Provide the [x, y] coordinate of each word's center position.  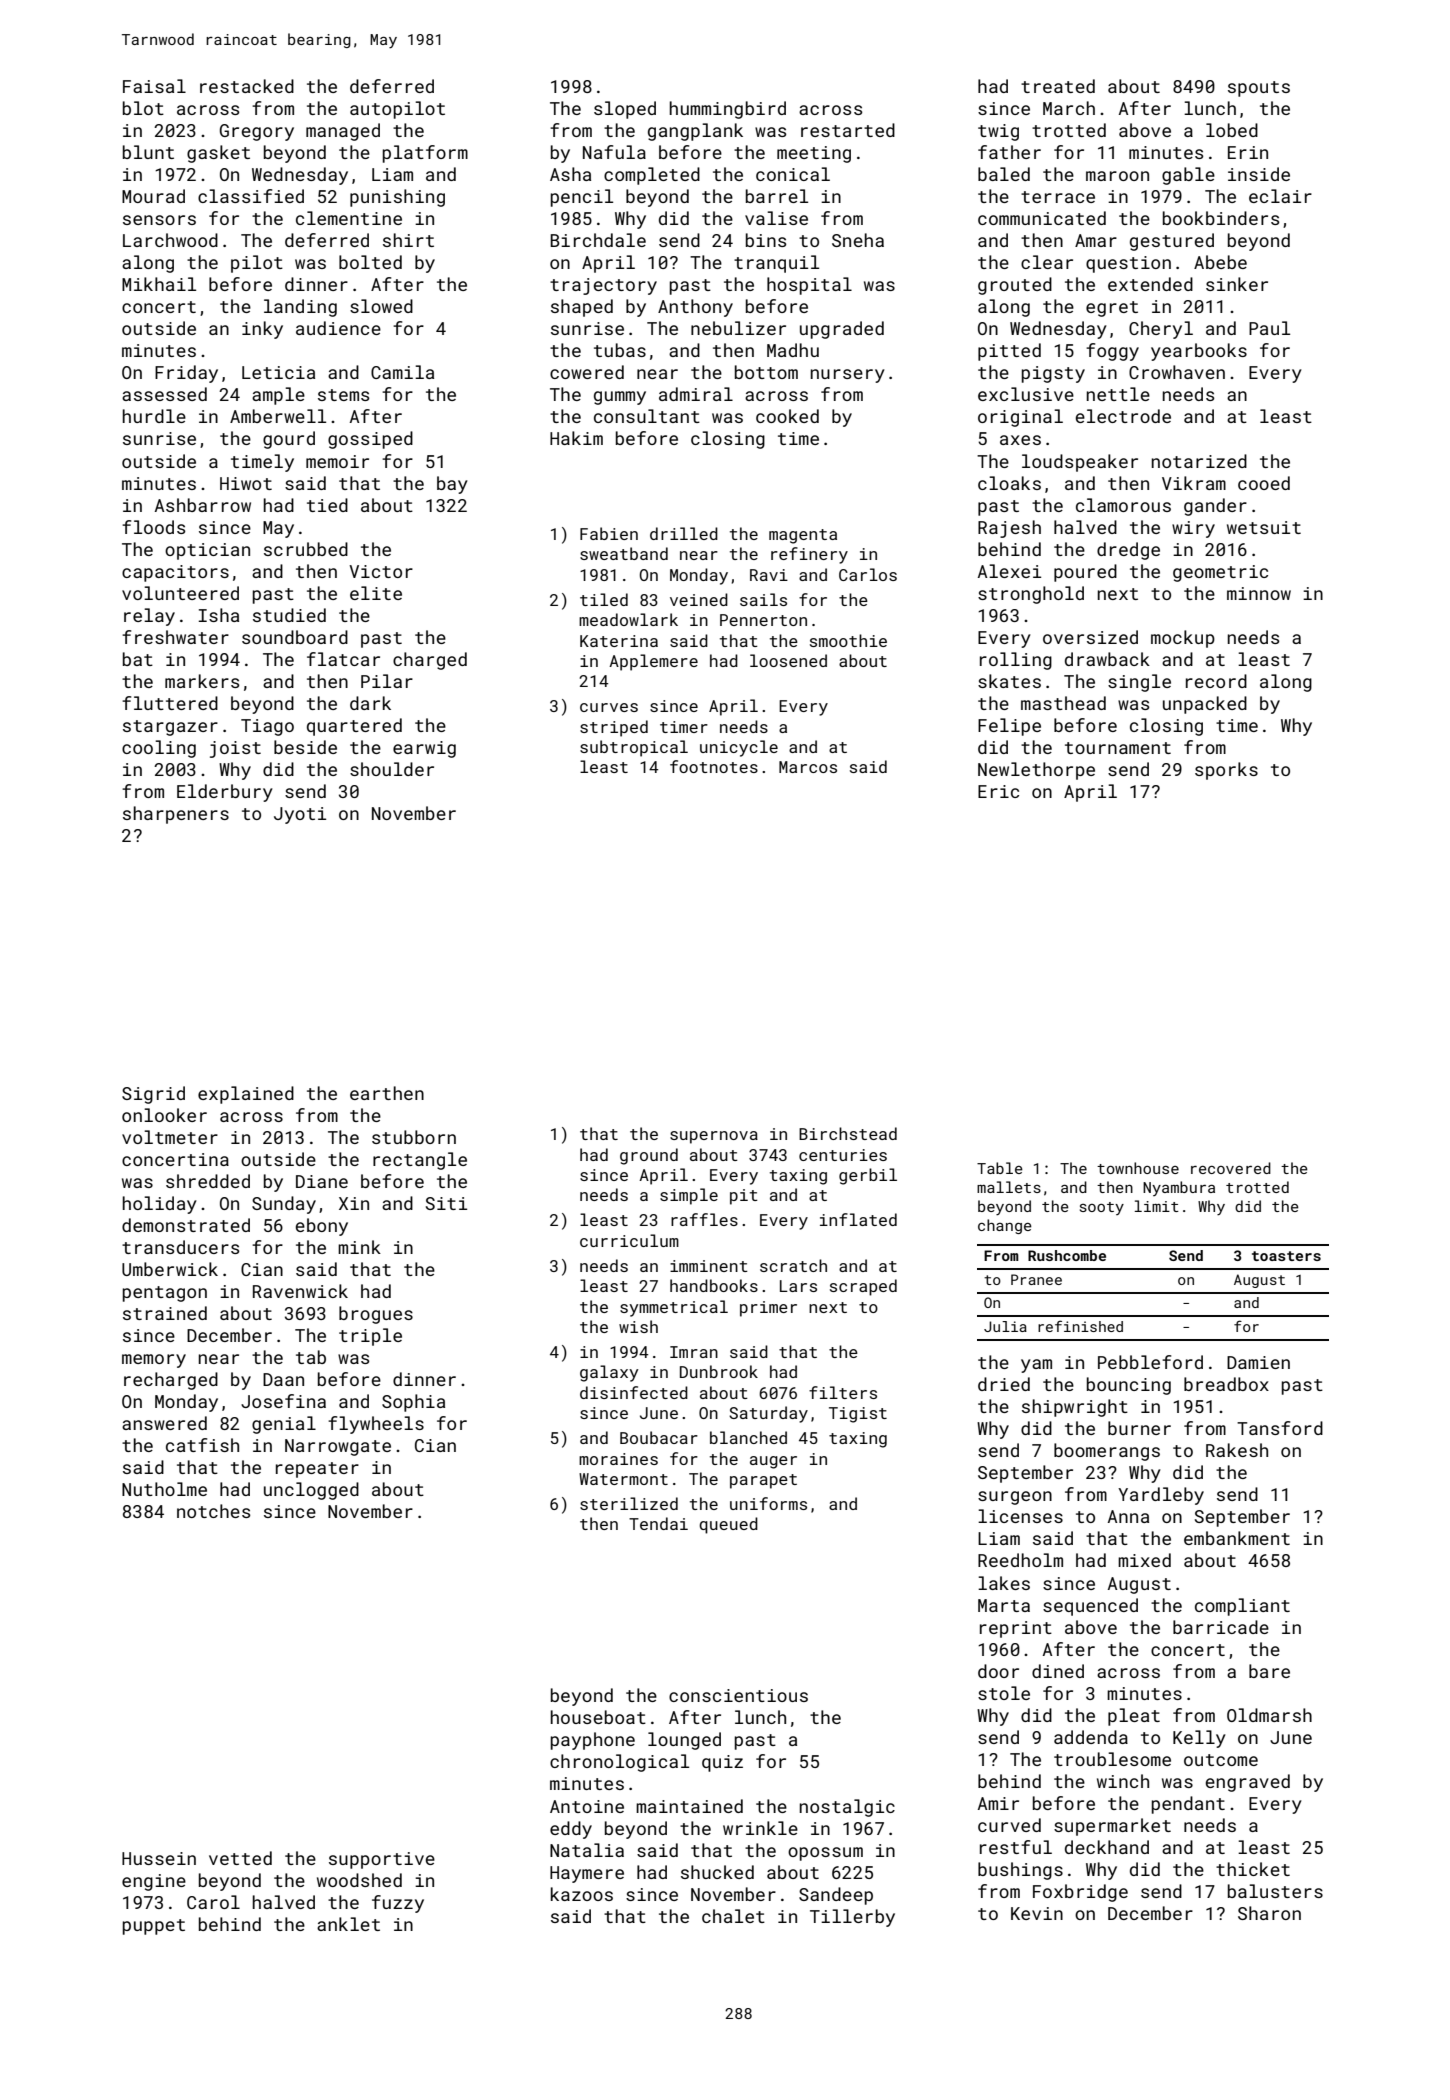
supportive [382, 1860]
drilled [684, 533]
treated [1058, 86]
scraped [863, 1287]
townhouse [1138, 1168]
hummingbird [728, 110]
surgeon [1015, 1498]
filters [843, 1392]
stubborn [414, 1137]
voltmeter [170, 1137]
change [1005, 1226]
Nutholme [164, 1489]
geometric [1220, 573]
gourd [289, 440]
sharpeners [176, 815]
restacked [247, 86]
